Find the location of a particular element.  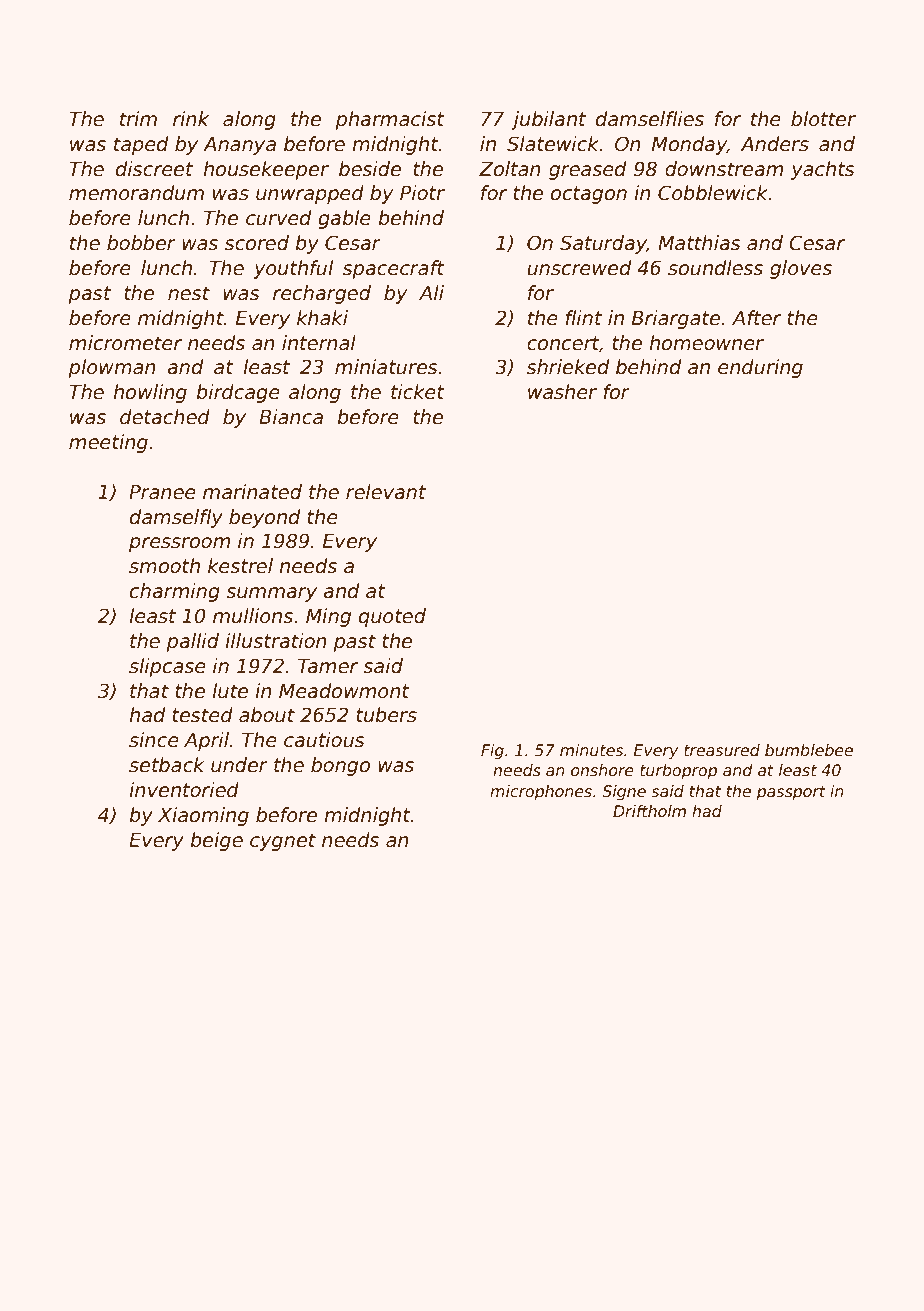

about is located at coordinates (267, 715).
